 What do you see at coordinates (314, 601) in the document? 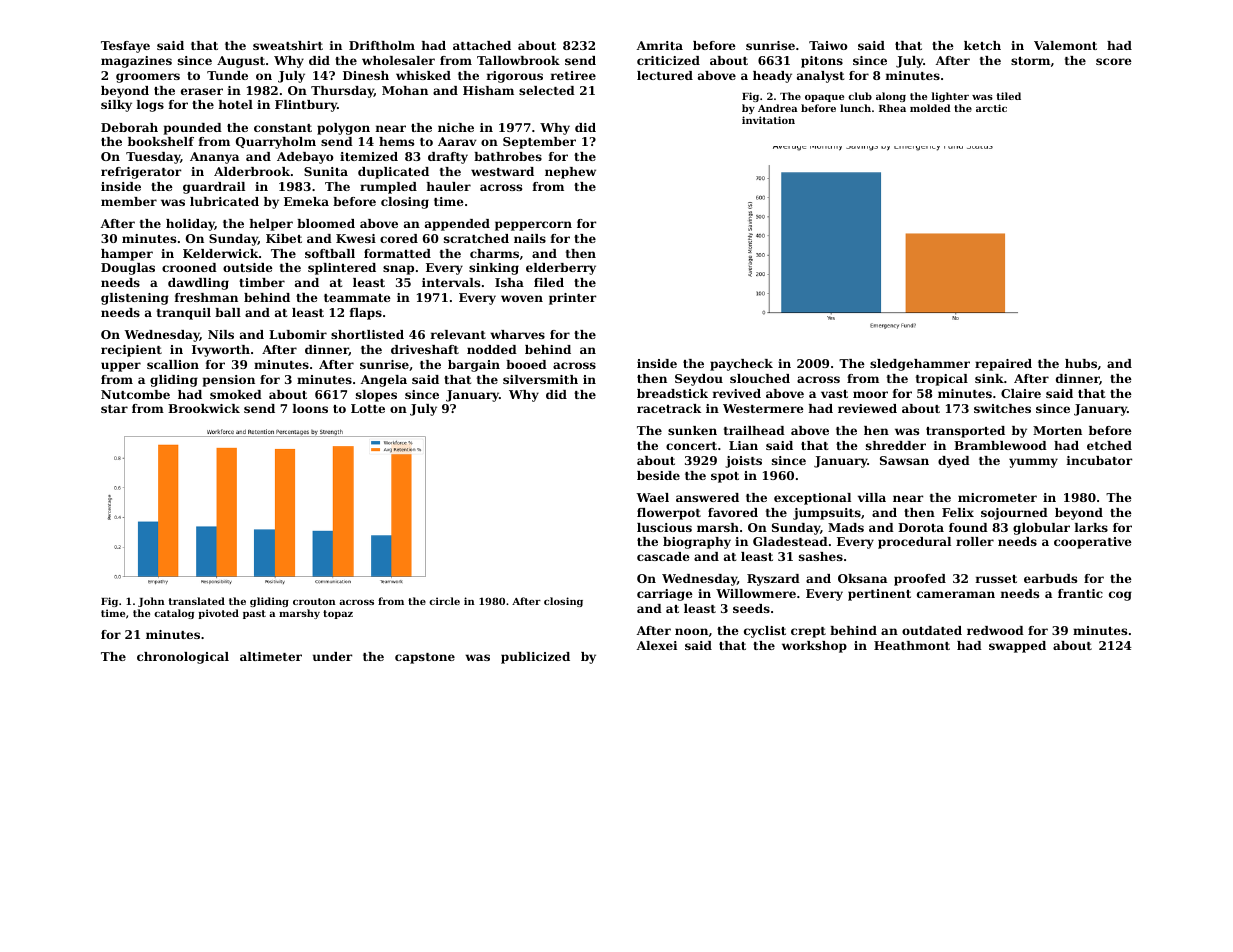
I see `crouton` at bounding box center [314, 601].
